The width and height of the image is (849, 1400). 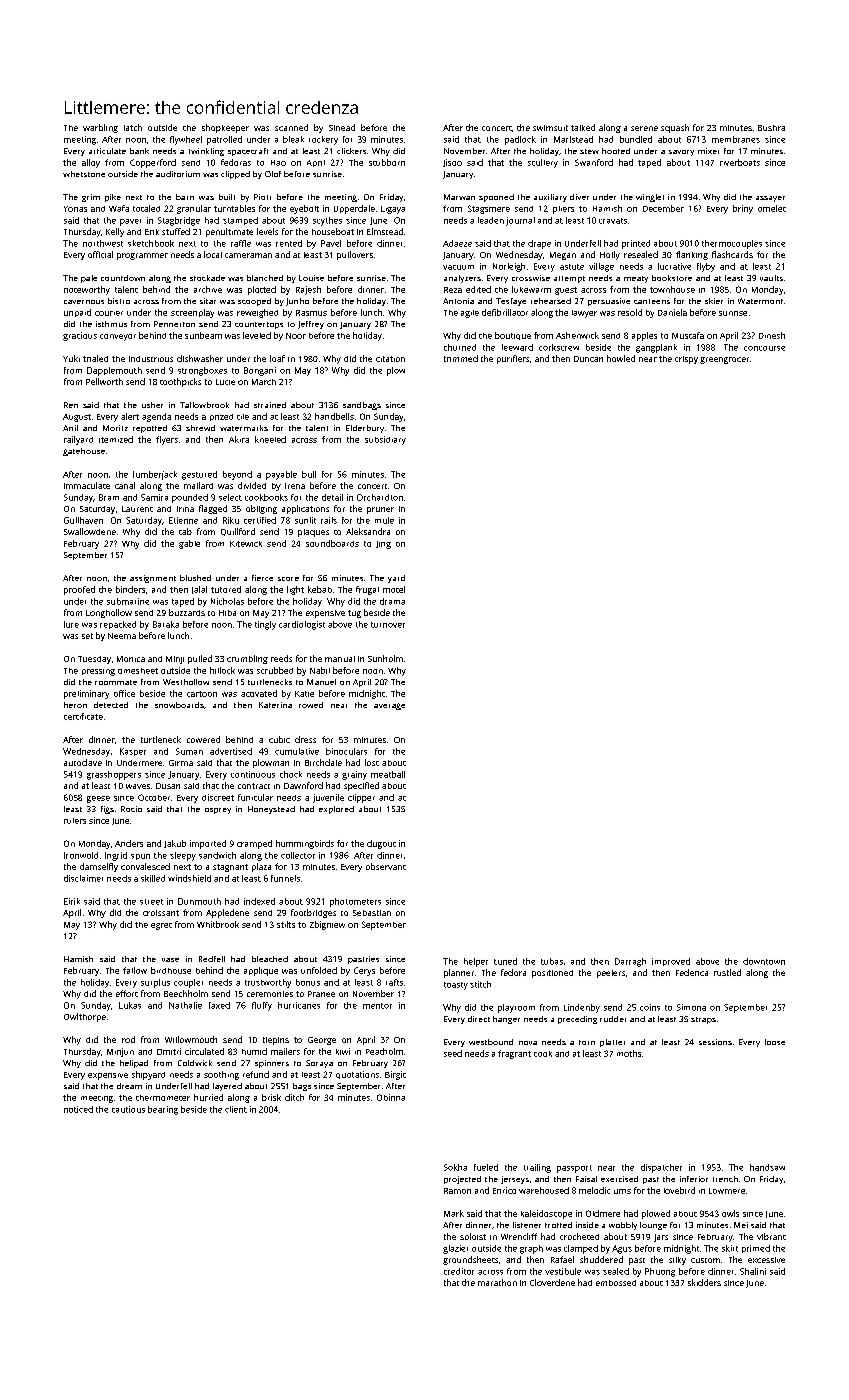 I want to click on industrious, so click(x=151, y=359).
